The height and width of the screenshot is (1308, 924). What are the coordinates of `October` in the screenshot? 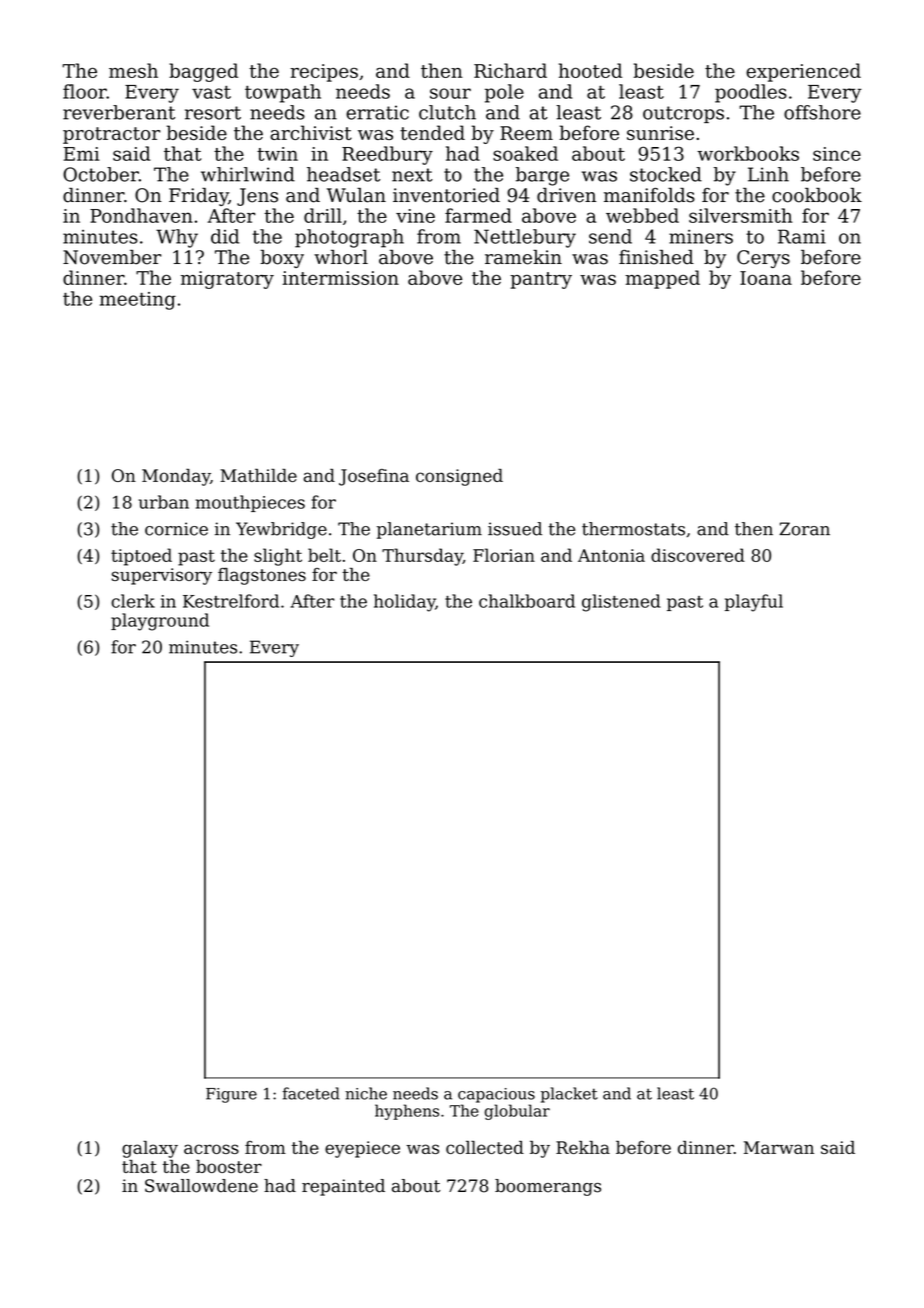 It's located at (101, 174).
